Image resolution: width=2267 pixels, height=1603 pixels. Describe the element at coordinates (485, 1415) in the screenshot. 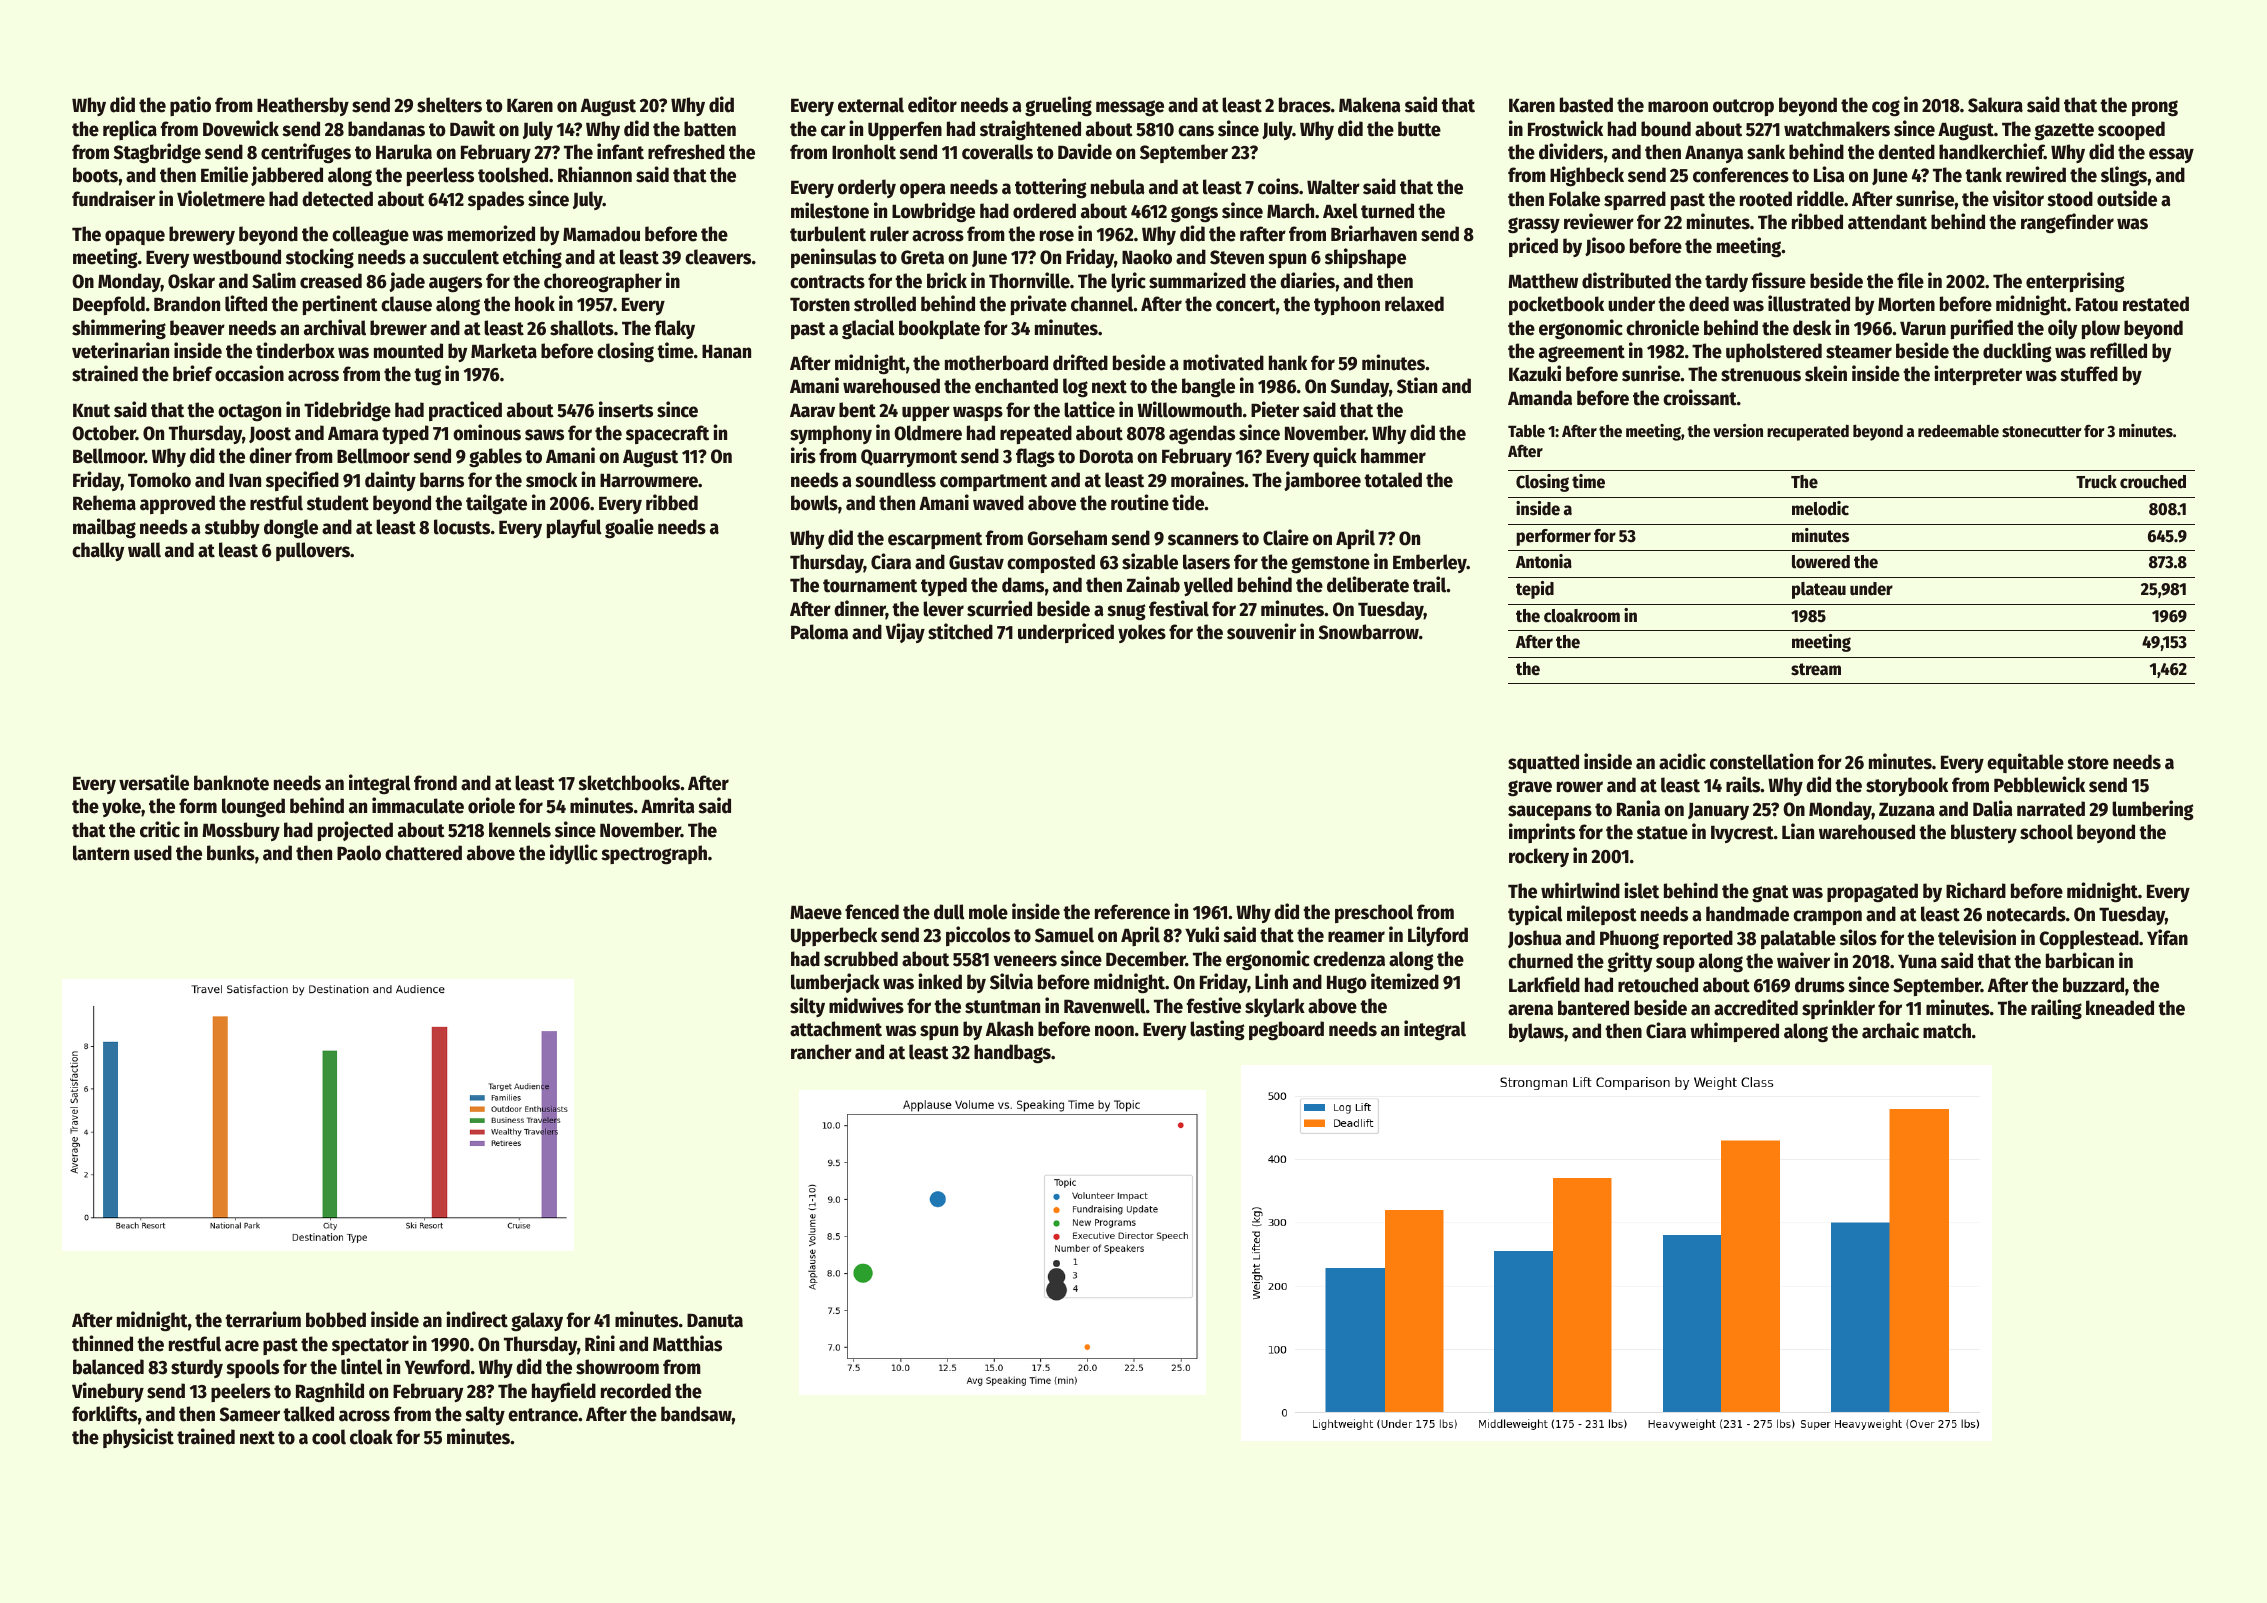

I see `salty` at that location.
